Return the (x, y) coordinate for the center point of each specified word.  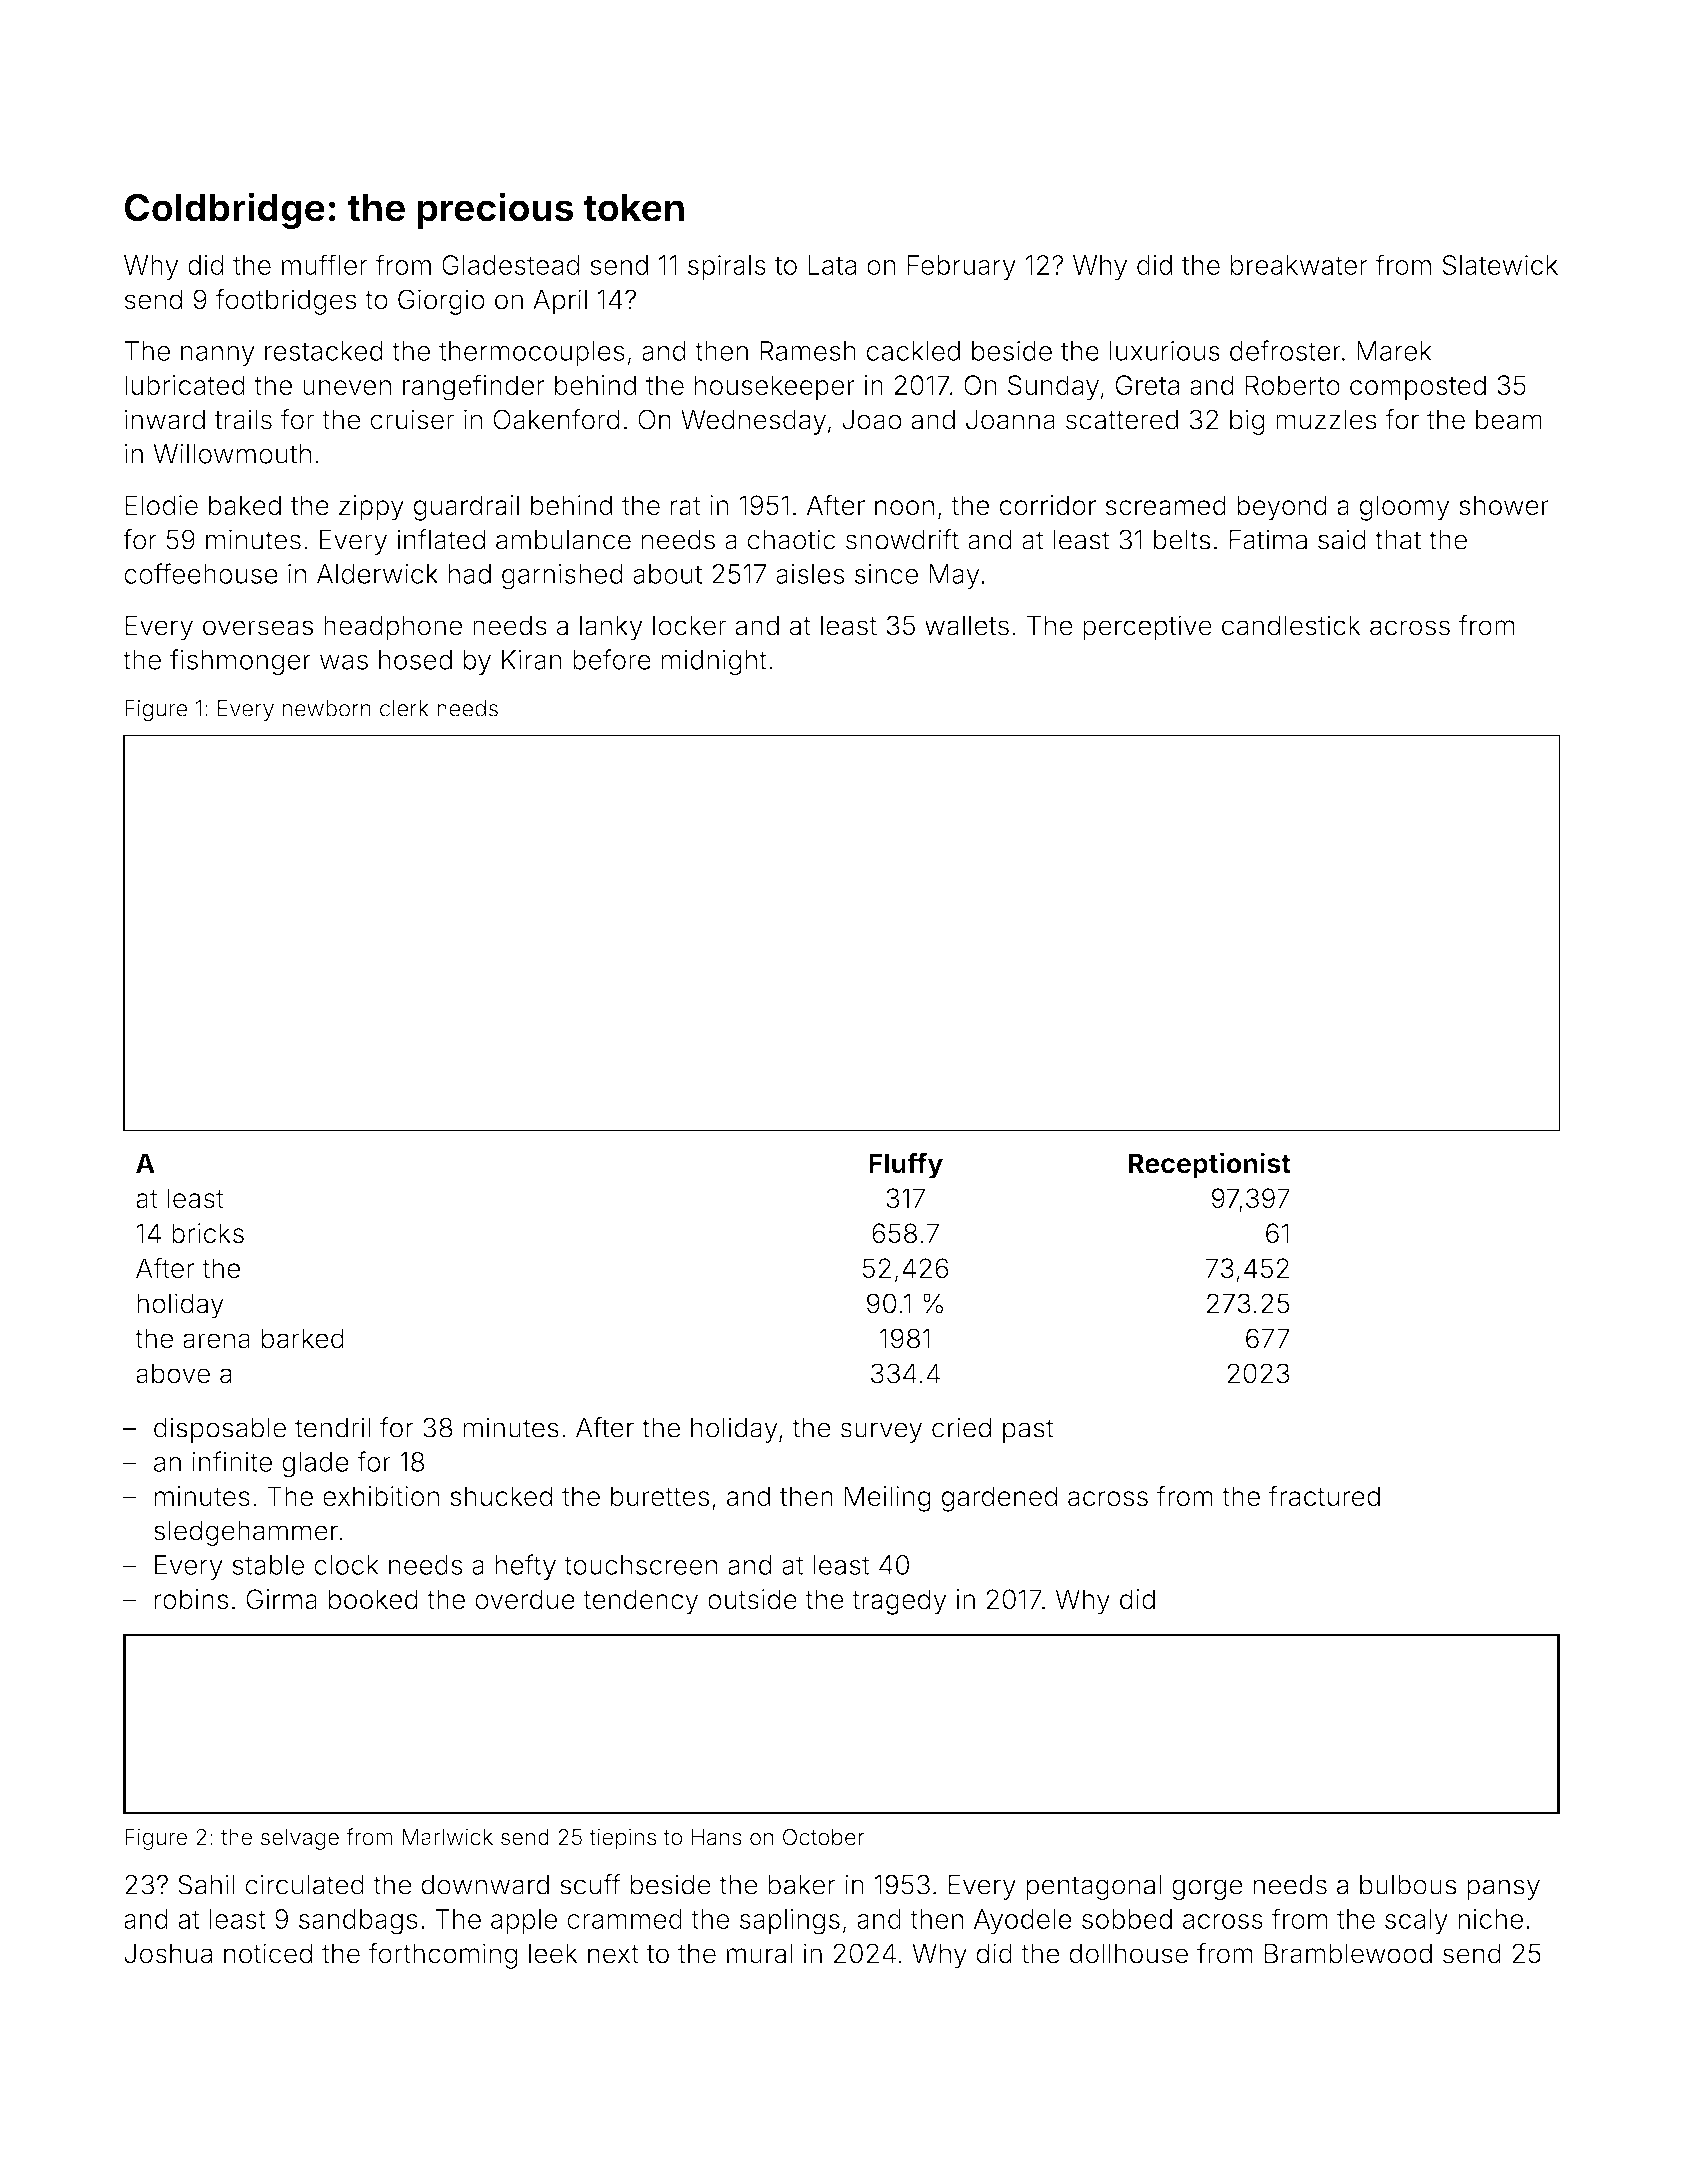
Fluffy (906, 1165)
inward (165, 419)
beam (1509, 419)
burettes (660, 1496)
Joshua (168, 1953)
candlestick (1291, 625)
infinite (232, 1461)
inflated (441, 539)
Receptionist (1210, 1165)
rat (686, 506)
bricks (208, 1233)
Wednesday (753, 422)
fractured (1324, 1496)
